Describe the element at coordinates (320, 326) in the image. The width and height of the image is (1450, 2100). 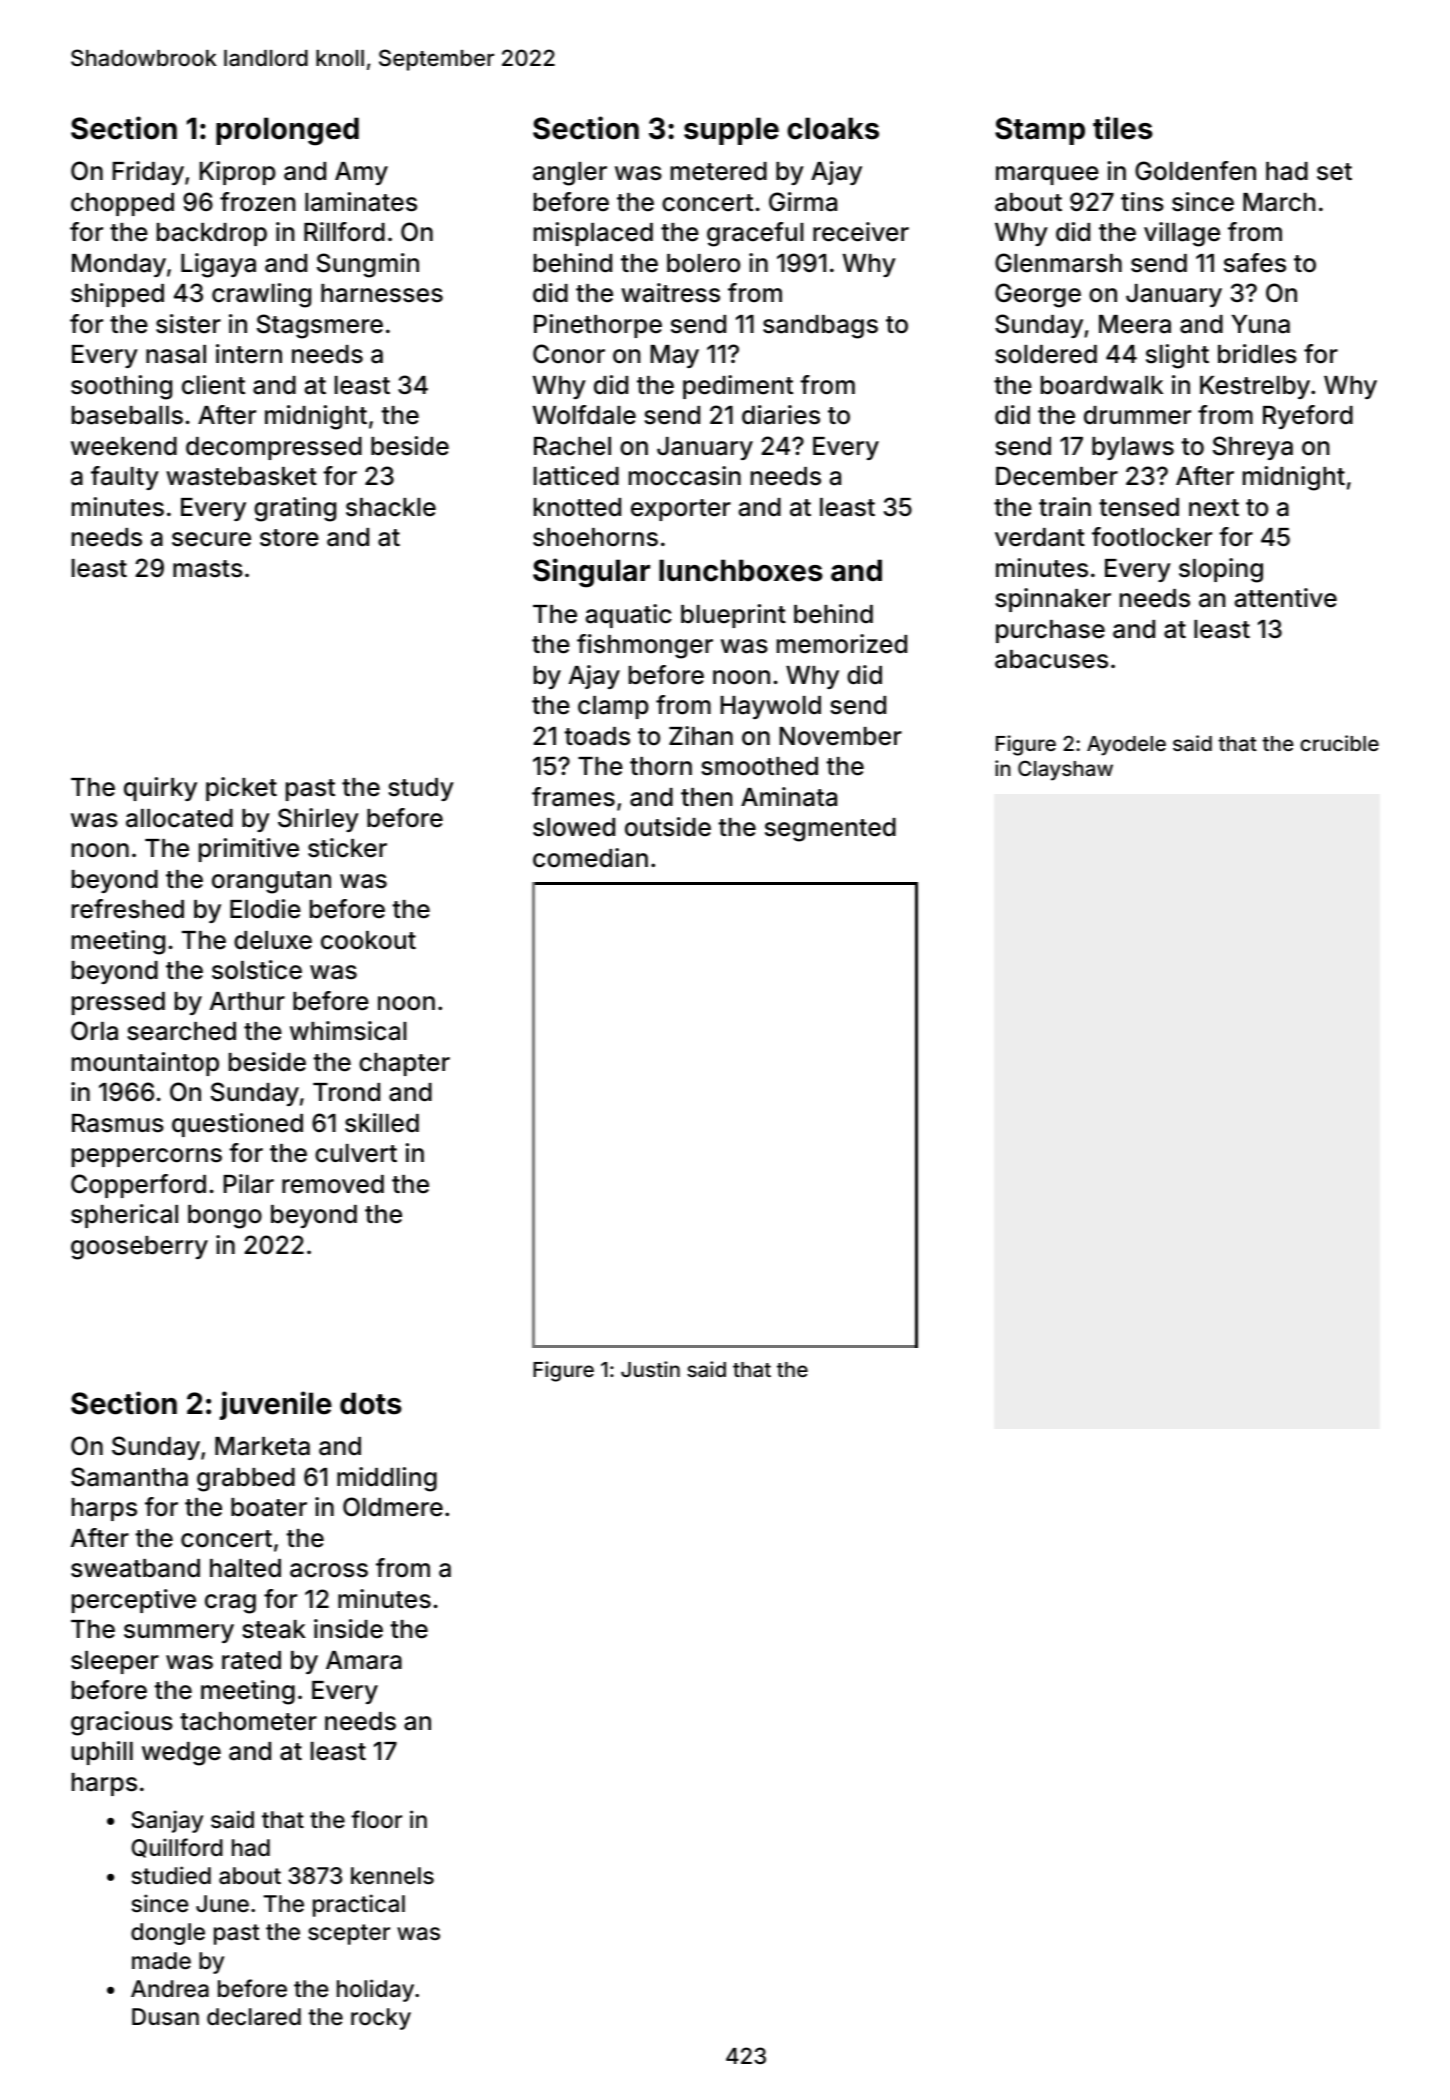
I see `Stagsmere` at that location.
